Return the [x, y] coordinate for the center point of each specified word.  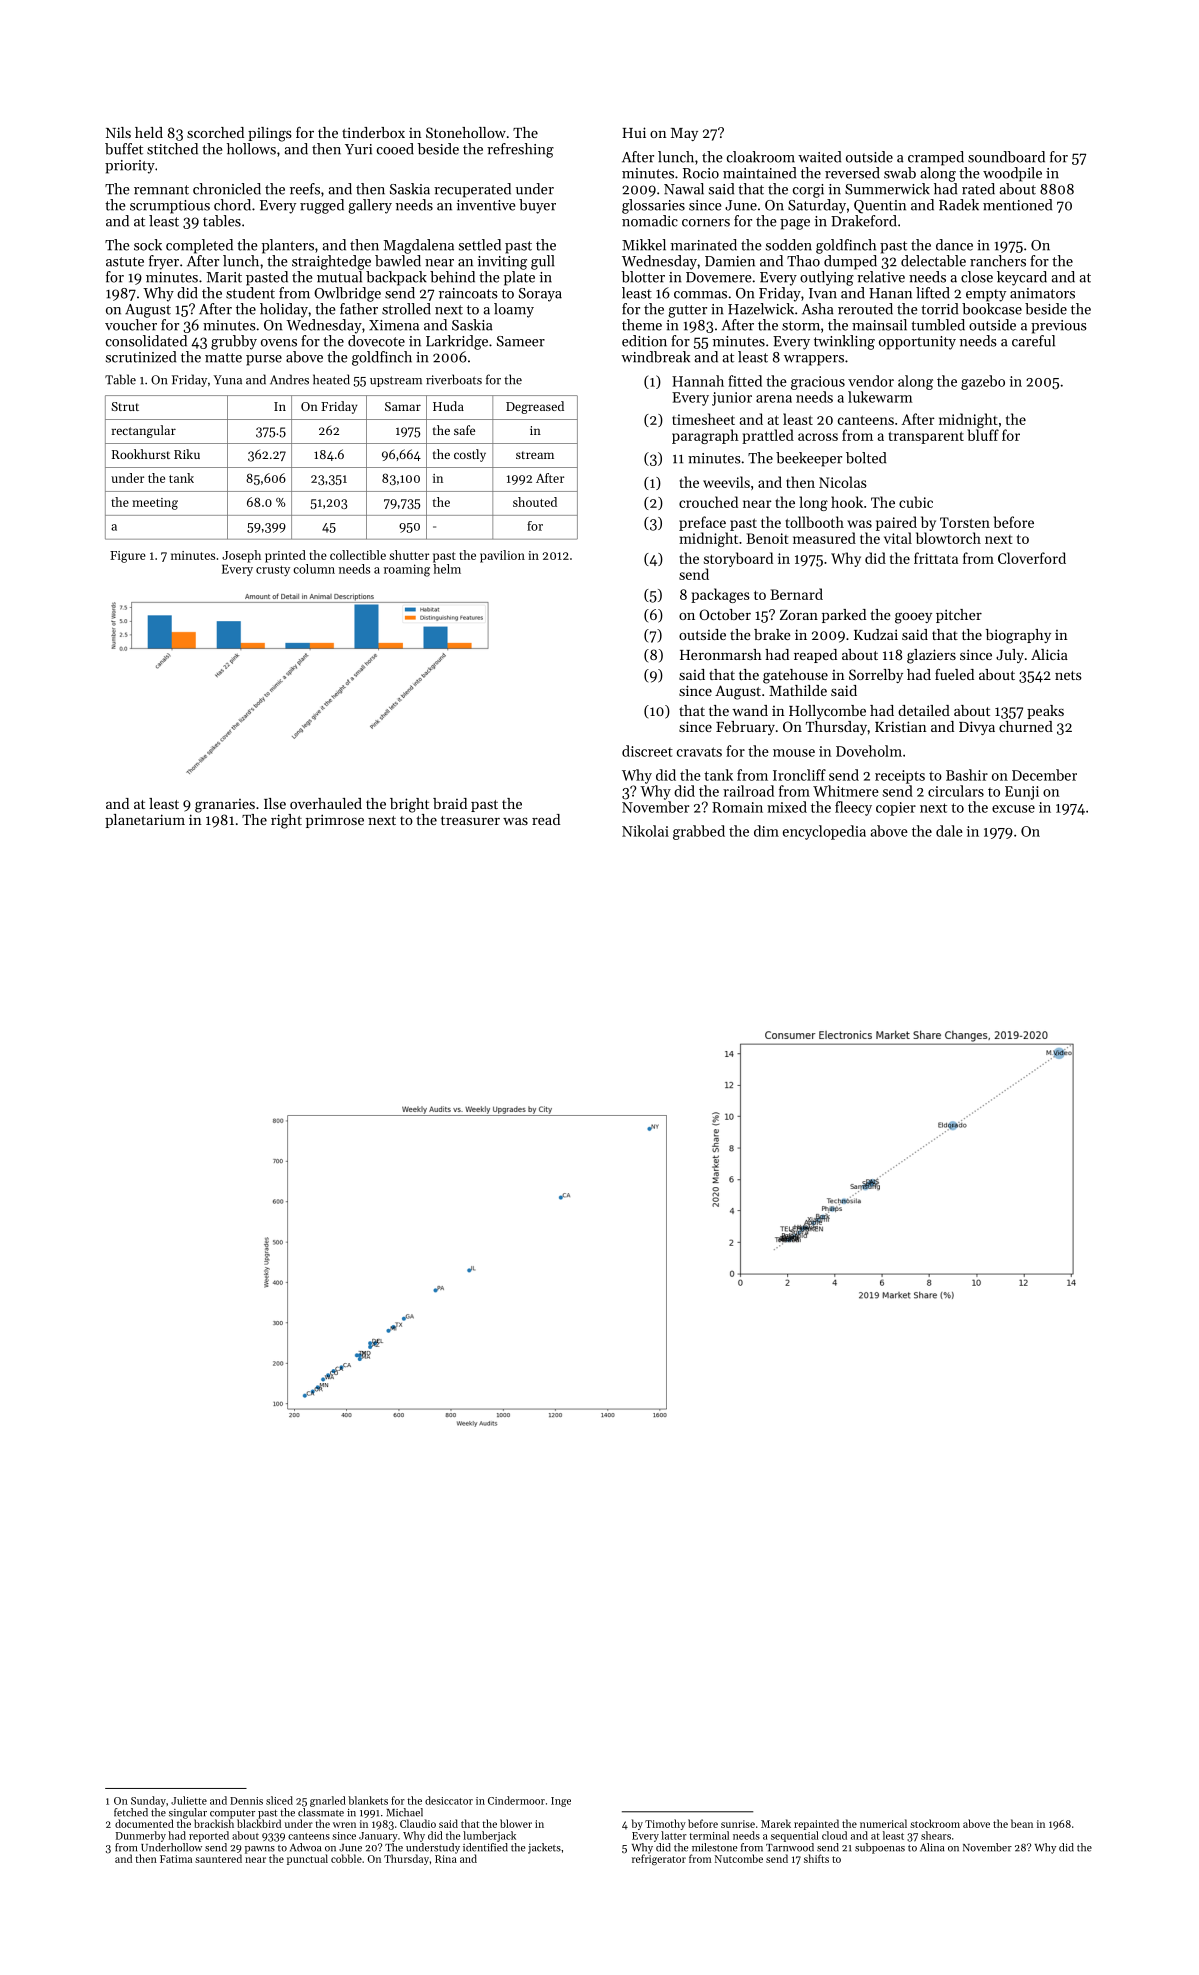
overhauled [326, 803]
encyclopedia [824, 832]
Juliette [189, 1800]
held [149, 132]
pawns [260, 1850]
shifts [816, 1858]
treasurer [470, 820]
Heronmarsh [721, 654]
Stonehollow [466, 132]
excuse [1013, 809]
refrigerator [659, 1859]
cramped [936, 158]
